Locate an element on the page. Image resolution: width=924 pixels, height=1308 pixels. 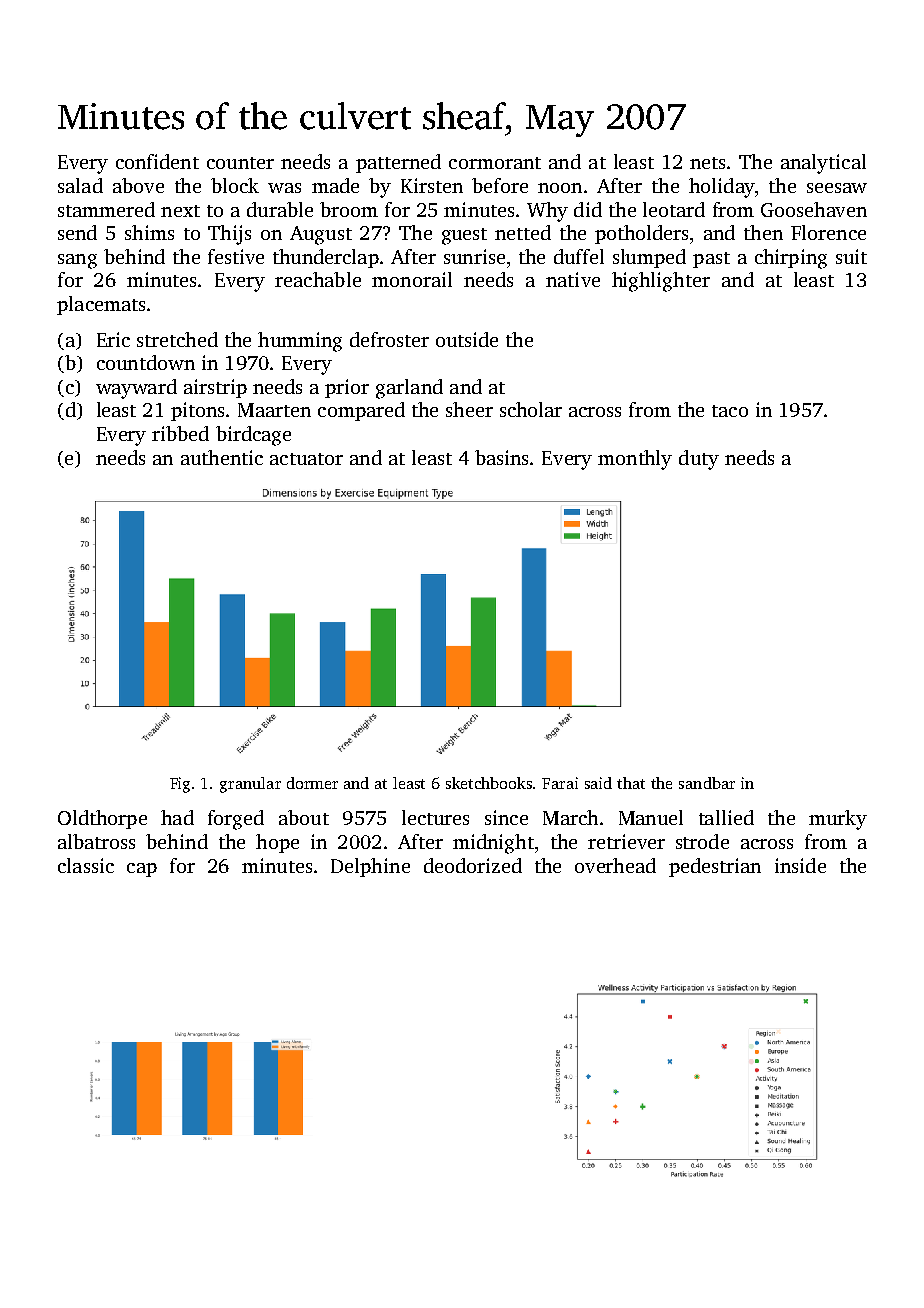
block is located at coordinates (235, 185).
